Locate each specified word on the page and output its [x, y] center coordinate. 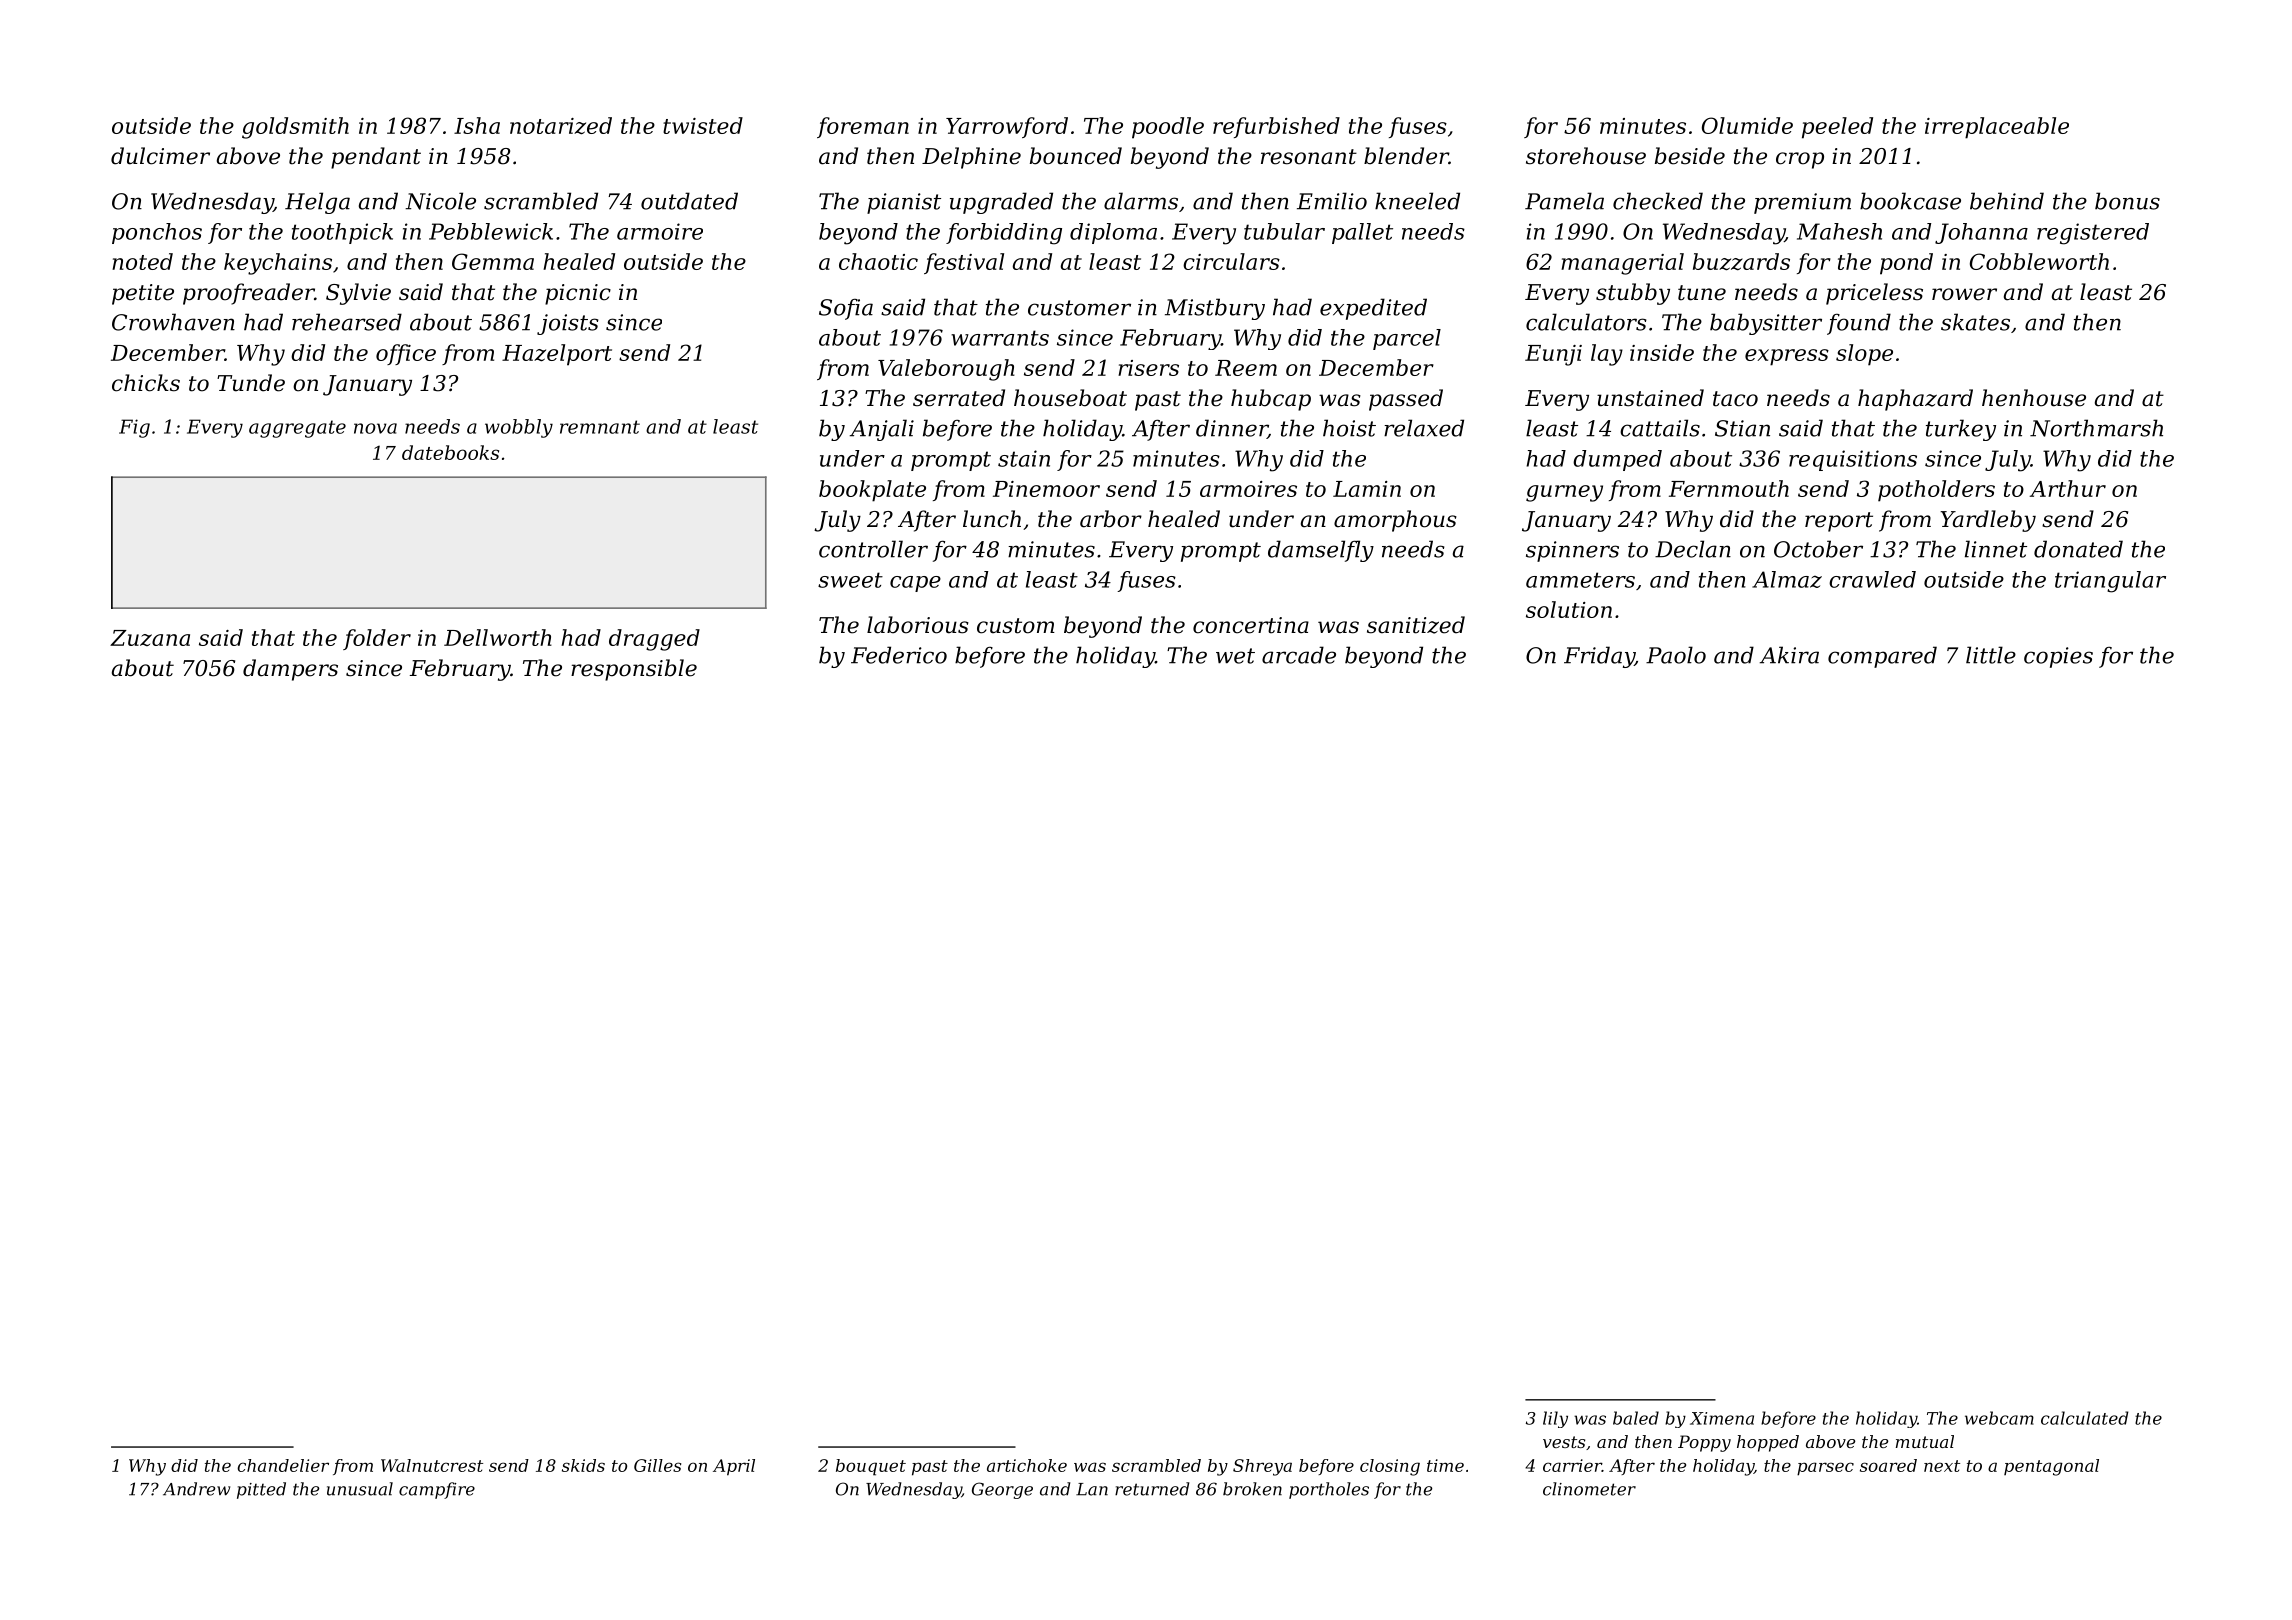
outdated [689, 201]
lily [1555, 1419]
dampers [290, 670]
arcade [1299, 655]
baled [1636, 1418]
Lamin [1367, 489]
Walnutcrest [432, 1465]
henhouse [2034, 398]
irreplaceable [1997, 128]
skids [583, 1465]
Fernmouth [1729, 488]
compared [1882, 657]
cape [915, 584]
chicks [146, 383]
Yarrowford [1007, 127]
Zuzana [150, 638]
